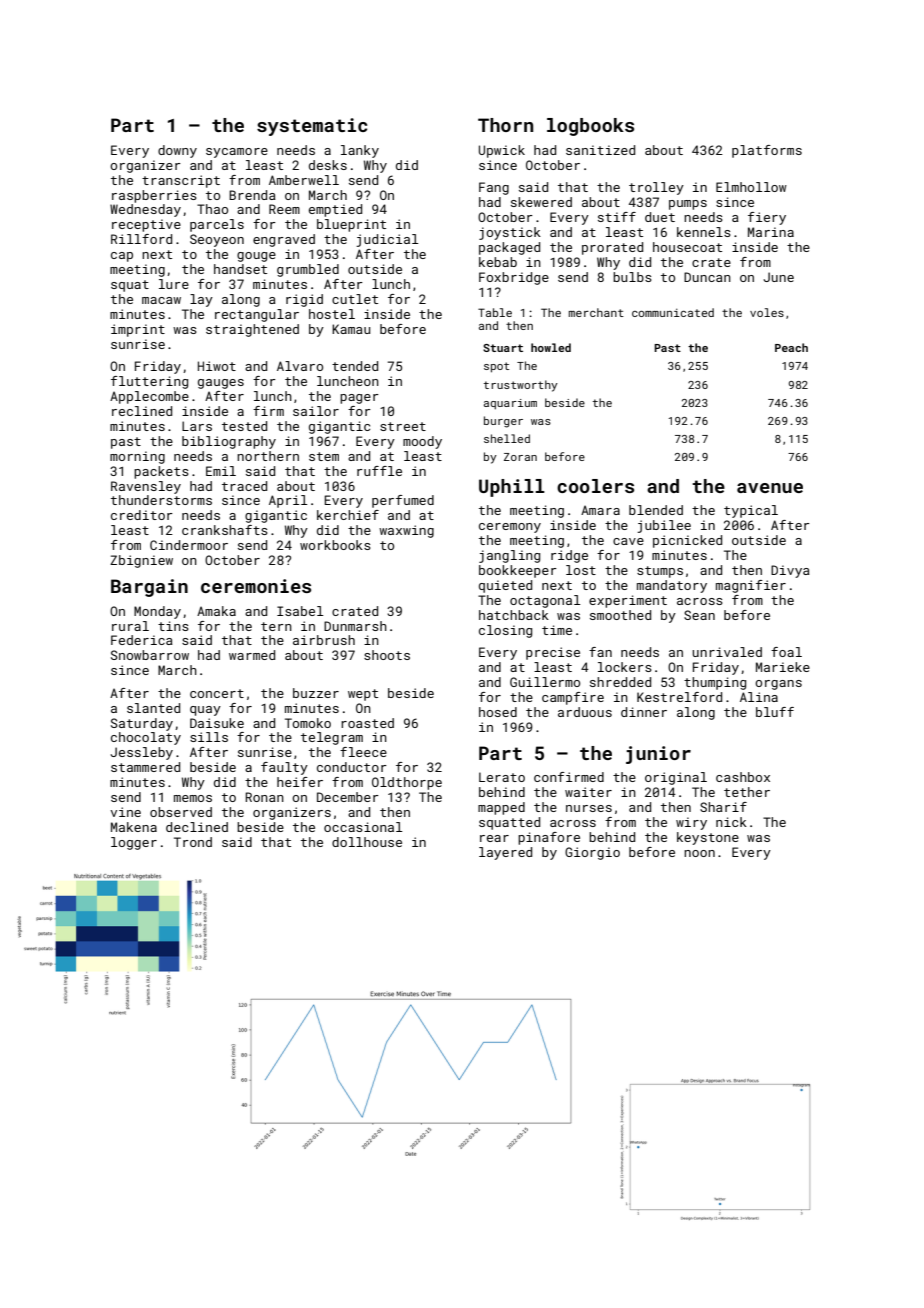 The height and width of the page is (1308, 924). Describe the element at coordinates (612, 248) in the page. I see `prorated` at that location.
